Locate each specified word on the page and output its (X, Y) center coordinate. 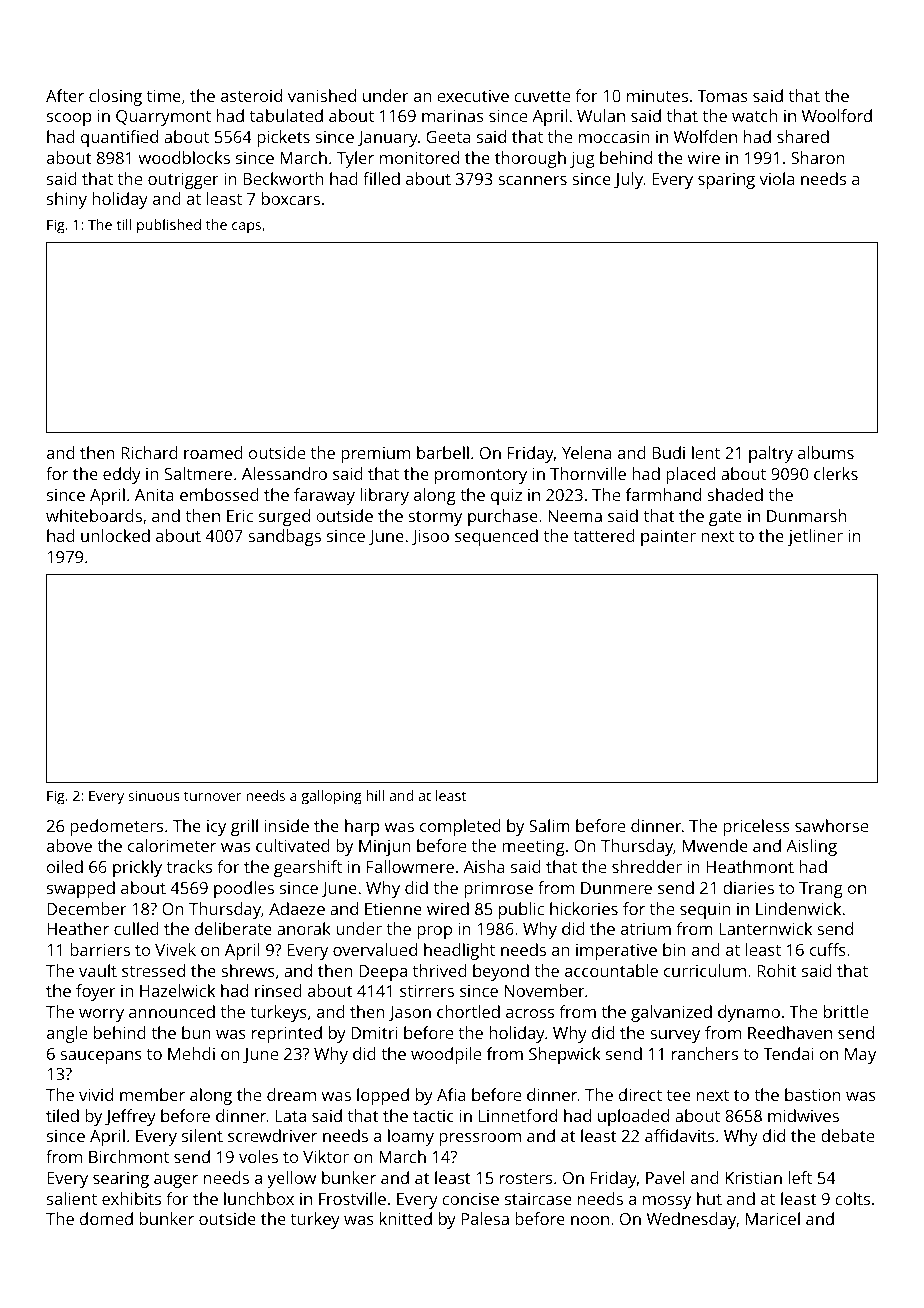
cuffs (828, 949)
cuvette (542, 96)
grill (244, 827)
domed (106, 1218)
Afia (451, 1094)
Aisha (484, 866)
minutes (657, 96)
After (65, 95)
